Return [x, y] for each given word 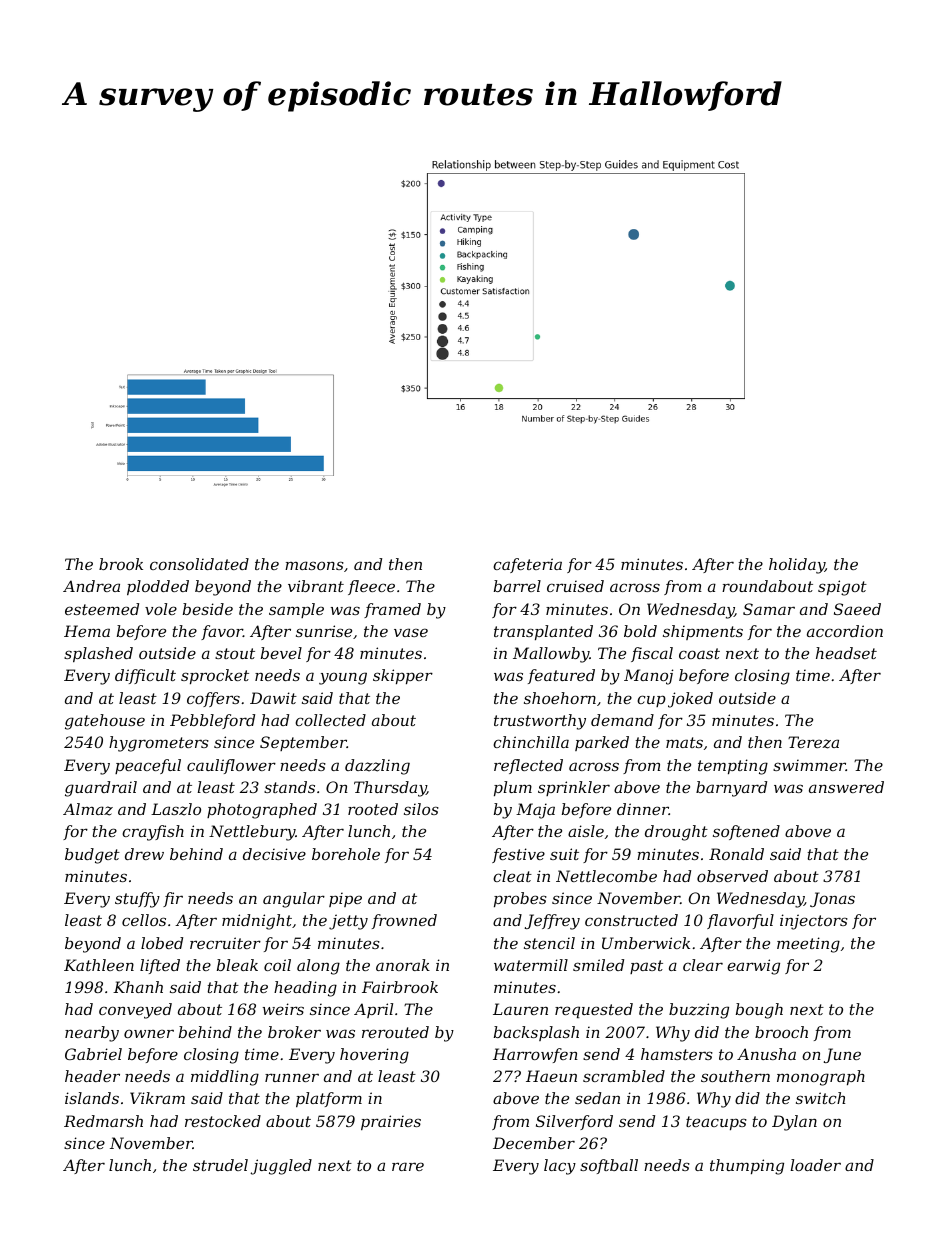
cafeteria [527, 565]
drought [676, 833]
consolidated [199, 564]
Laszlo [176, 809]
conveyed [135, 1011]
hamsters [677, 1054]
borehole [346, 854]
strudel [220, 1165]
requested [594, 1010]
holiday [797, 566]
